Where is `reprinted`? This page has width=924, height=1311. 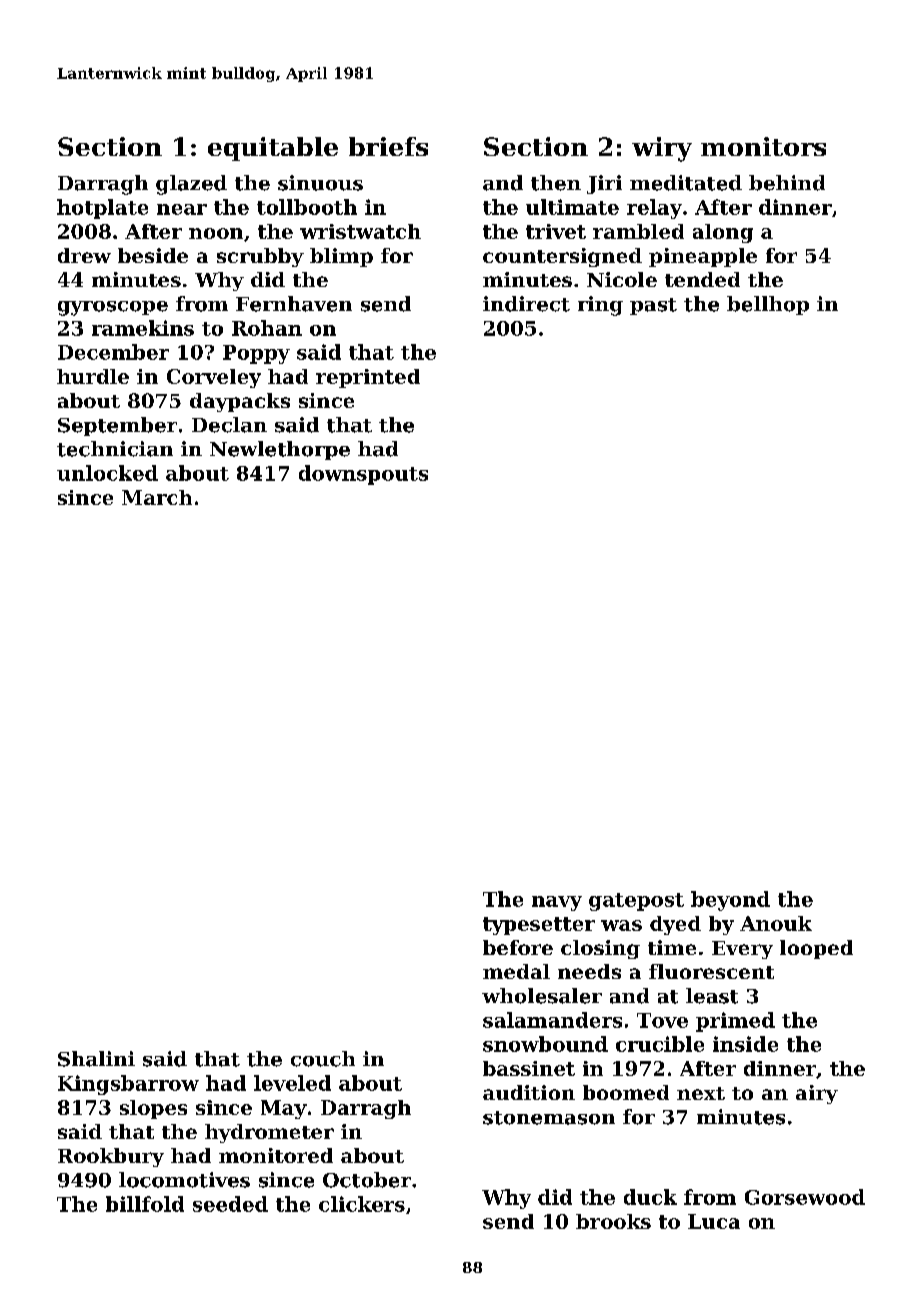 reprinted is located at coordinates (368, 378).
